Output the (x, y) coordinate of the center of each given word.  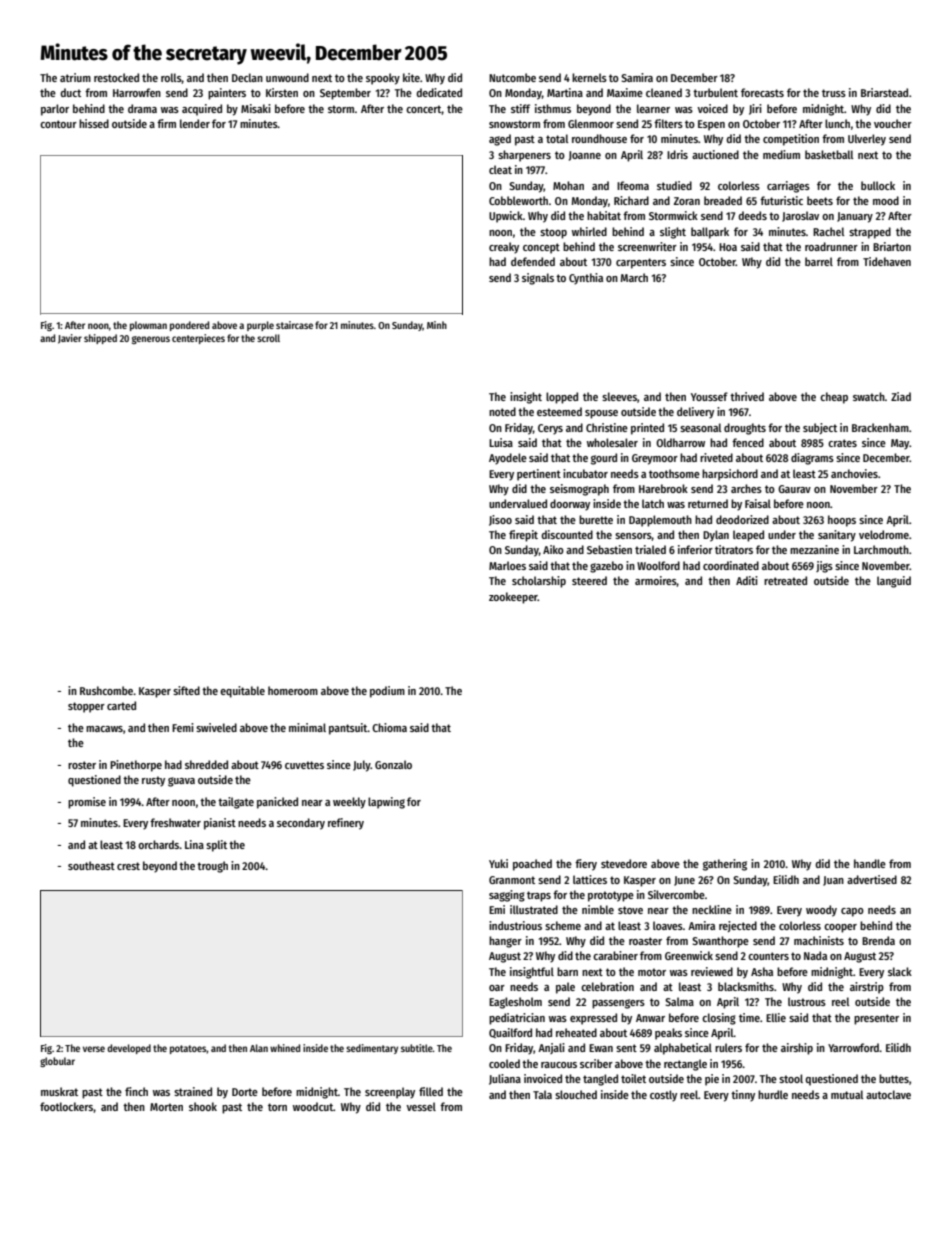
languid (894, 582)
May (900, 444)
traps (539, 896)
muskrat (59, 1091)
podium (387, 692)
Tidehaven (887, 261)
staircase (294, 325)
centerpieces (198, 339)
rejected (738, 926)
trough (212, 867)
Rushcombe (107, 690)
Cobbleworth (518, 200)
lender (195, 123)
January (855, 217)
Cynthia (586, 279)
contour (58, 124)
